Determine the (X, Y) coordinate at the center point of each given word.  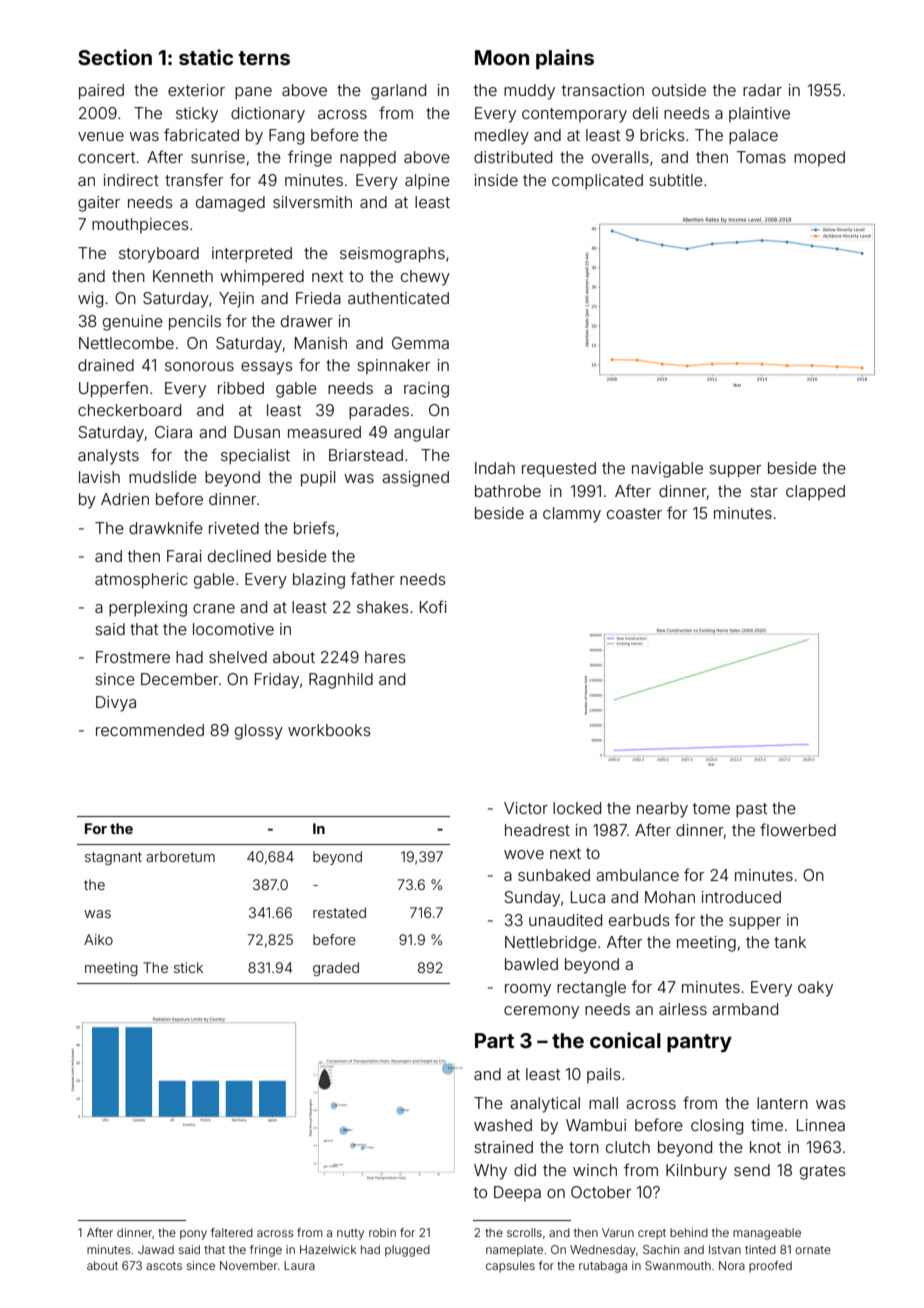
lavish (99, 477)
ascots (164, 1266)
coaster (634, 513)
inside (496, 180)
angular (422, 434)
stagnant (113, 858)
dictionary (268, 115)
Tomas (761, 157)
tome (711, 808)
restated (339, 912)
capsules (510, 1267)
